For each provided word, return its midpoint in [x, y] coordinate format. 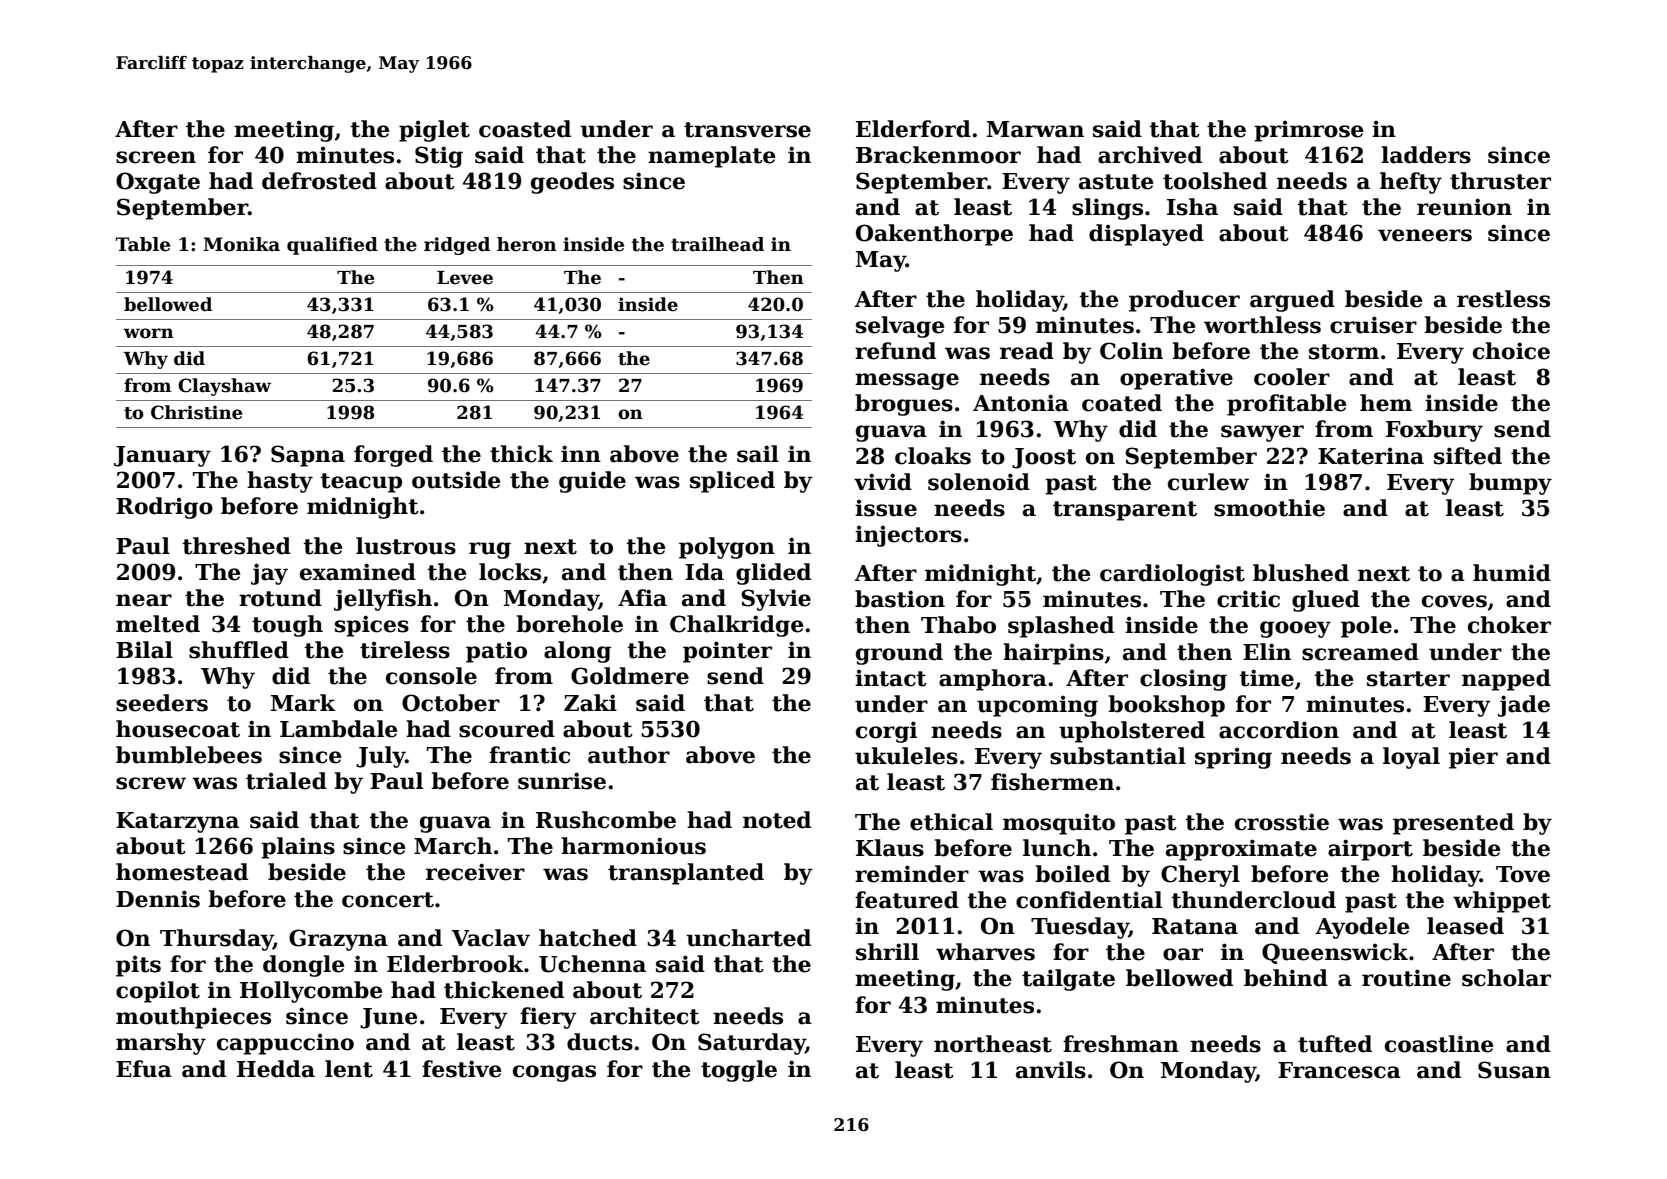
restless [1503, 299]
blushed [1301, 573]
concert [388, 900]
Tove [1523, 874]
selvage [900, 327]
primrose [1308, 131]
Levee [465, 278]
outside [456, 480]
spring [1233, 758]
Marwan [1035, 129]
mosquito [1059, 824]
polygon [727, 548]
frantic [529, 755]
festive [461, 1069]
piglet [434, 131]
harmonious [633, 846]
